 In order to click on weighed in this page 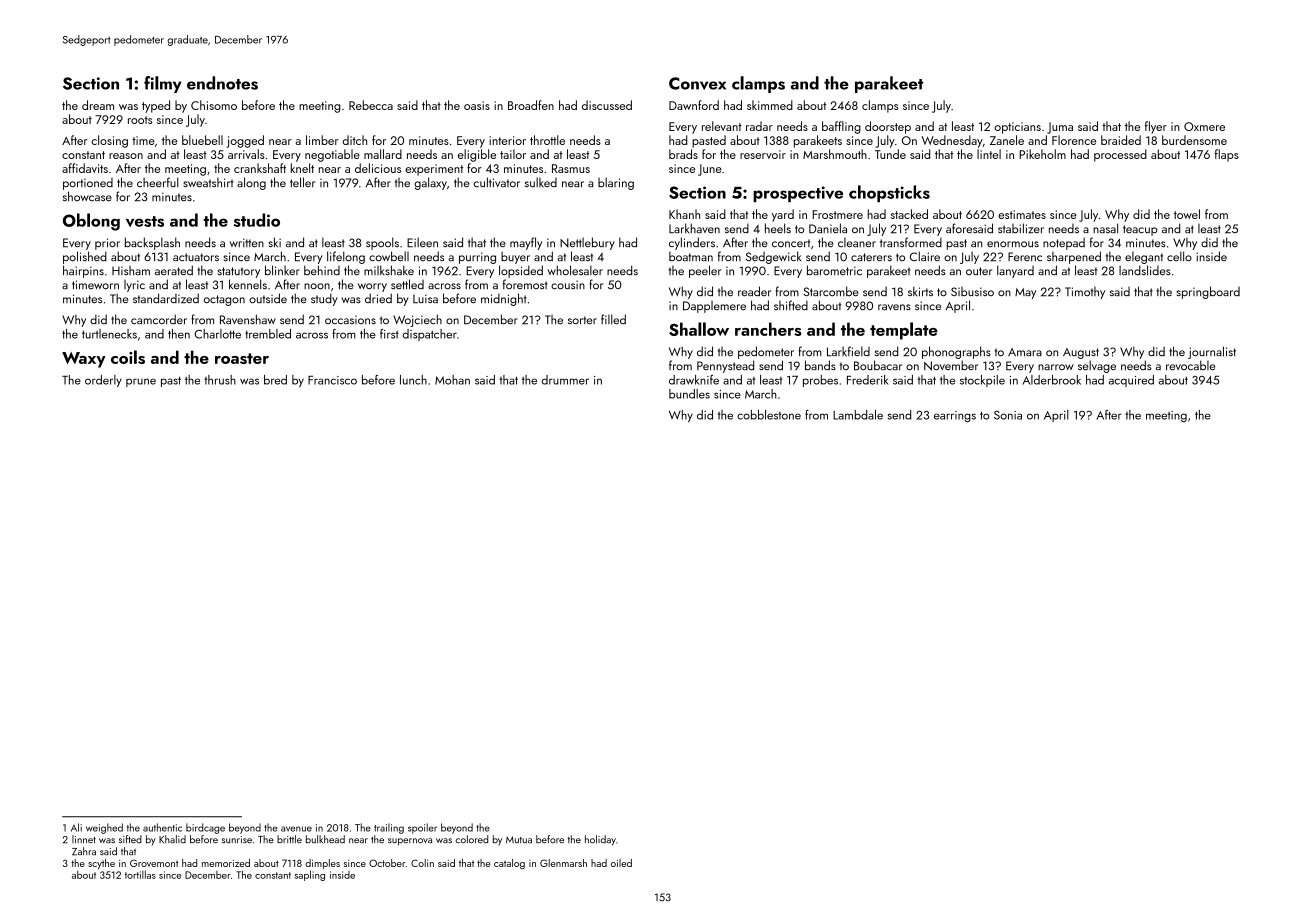, I will do `click(104, 828)`.
